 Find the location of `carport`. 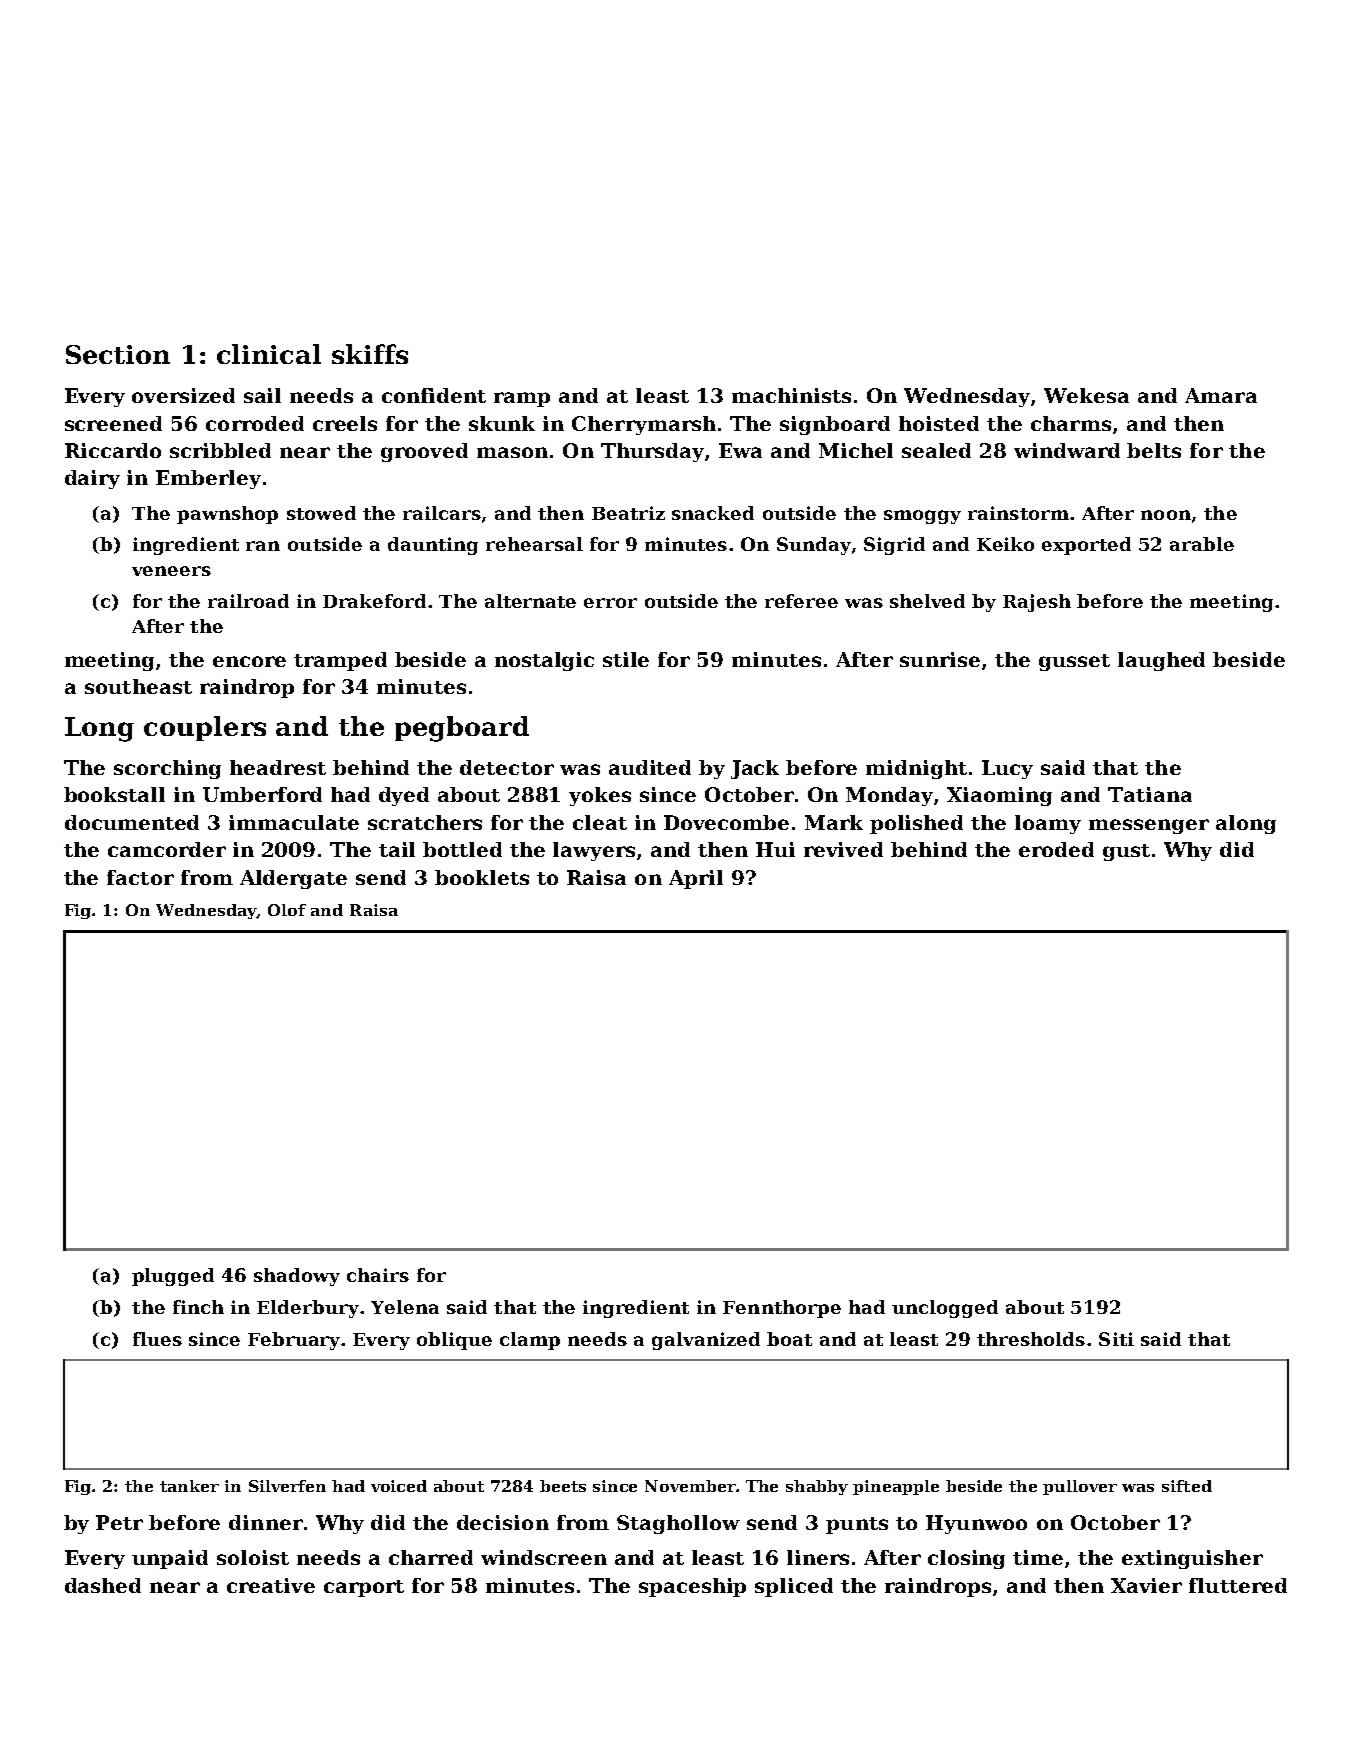

carport is located at coordinates (364, 1588).
